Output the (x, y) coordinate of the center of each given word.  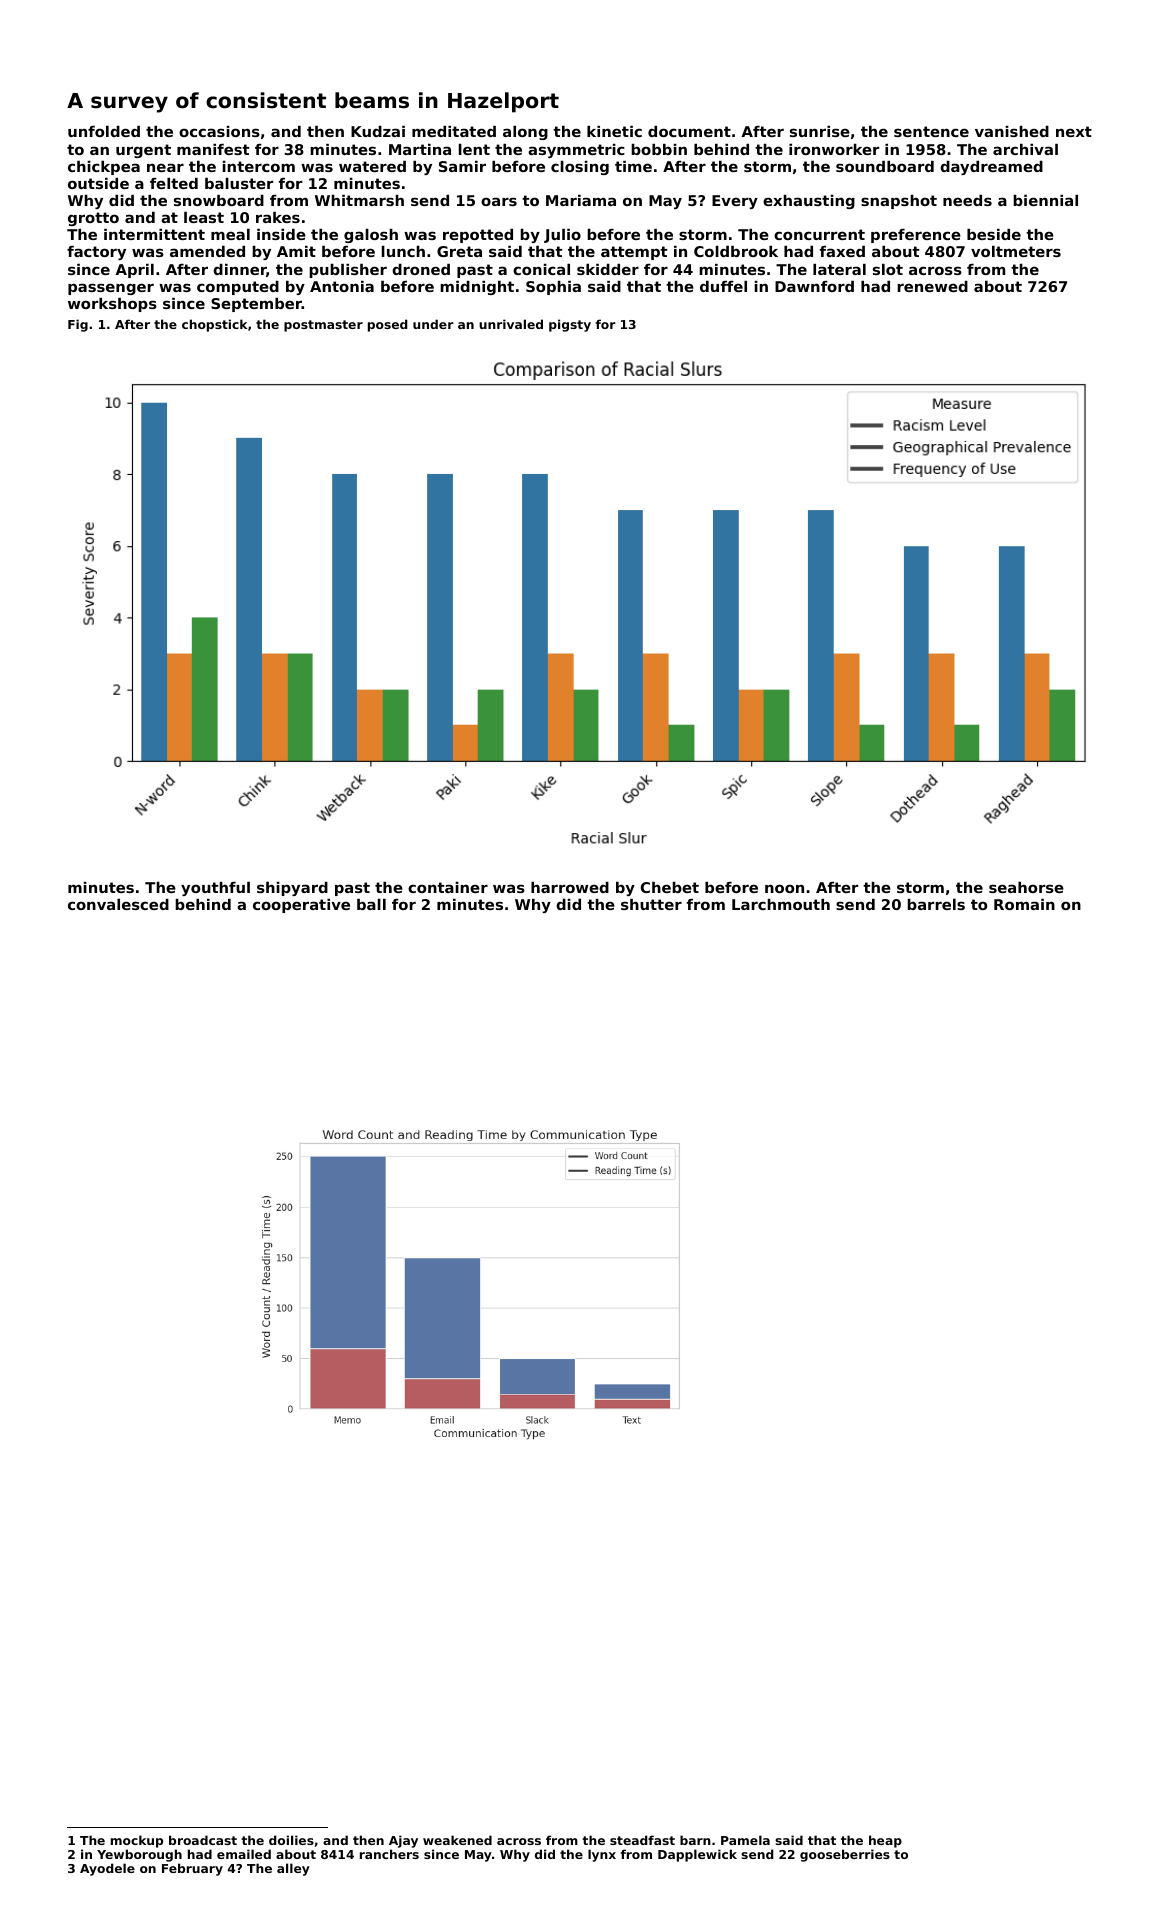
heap (885, 1841)
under (433, 324)
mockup (137, 1841)
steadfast (642, 1840)
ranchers (389, 1854)
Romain (1024, 904)
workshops (112, 305)
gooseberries (845, 1855)
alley (293, 1869)
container (448, 887)
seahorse (1026, 887)
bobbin (659, 149)
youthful (215, 889)
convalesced (118, 904)
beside (994, 234)
